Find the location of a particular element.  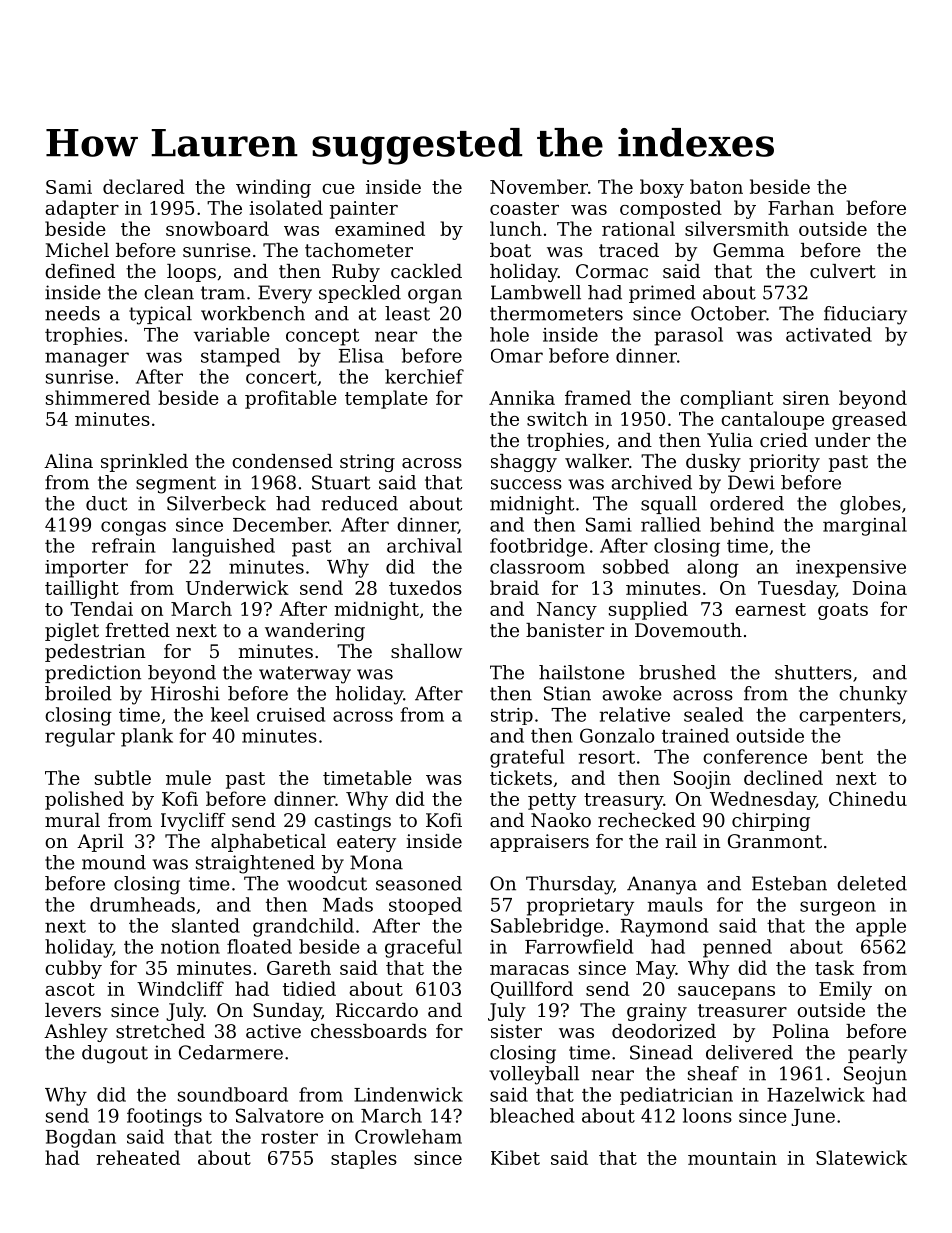

taillight is located at coordinates (82, 589).
